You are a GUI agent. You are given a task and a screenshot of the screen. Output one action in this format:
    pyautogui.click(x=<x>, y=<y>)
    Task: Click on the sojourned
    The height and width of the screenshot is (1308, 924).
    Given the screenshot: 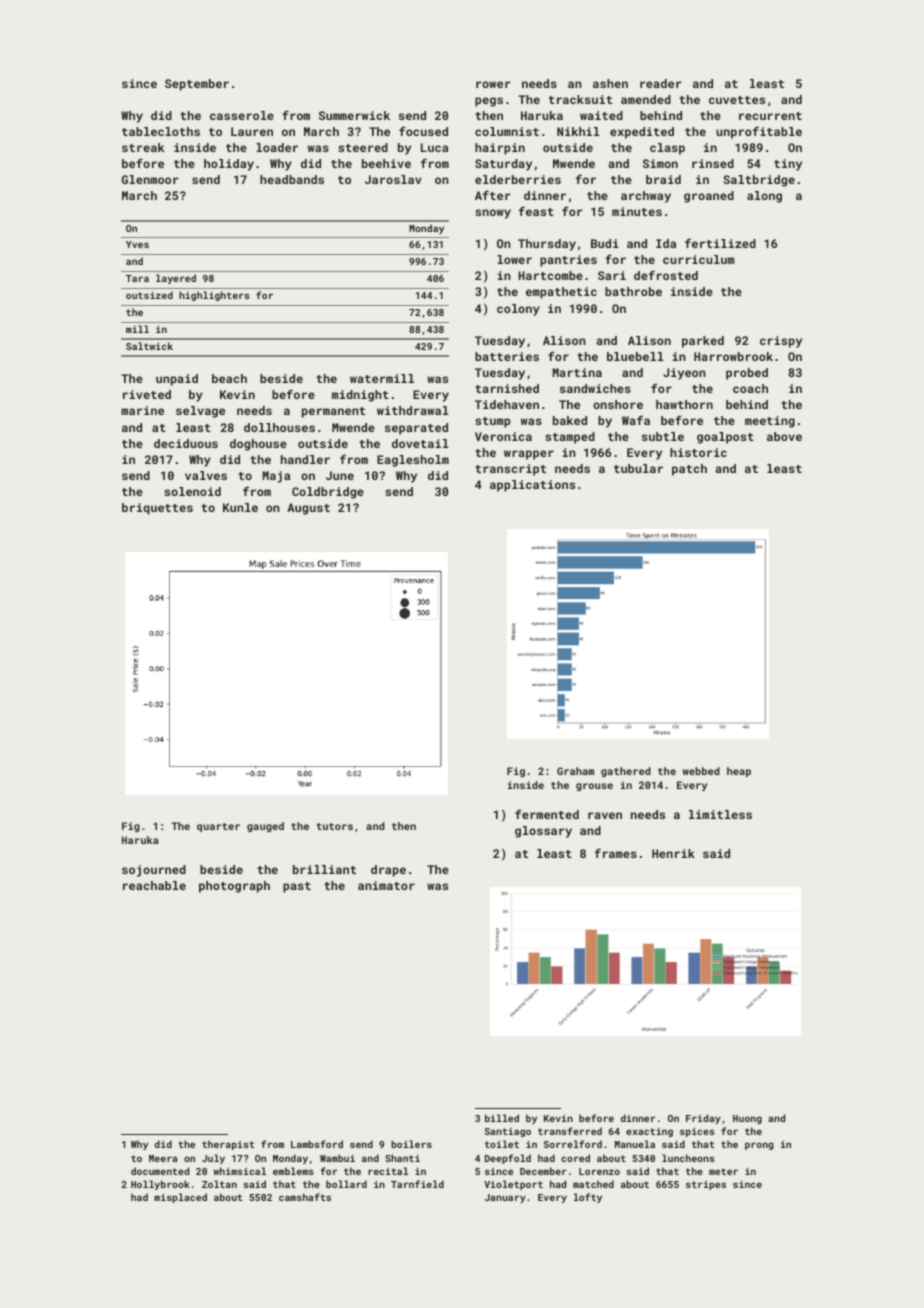 What is the action you would take?
    pyautogui.click(x=154, y=871)
